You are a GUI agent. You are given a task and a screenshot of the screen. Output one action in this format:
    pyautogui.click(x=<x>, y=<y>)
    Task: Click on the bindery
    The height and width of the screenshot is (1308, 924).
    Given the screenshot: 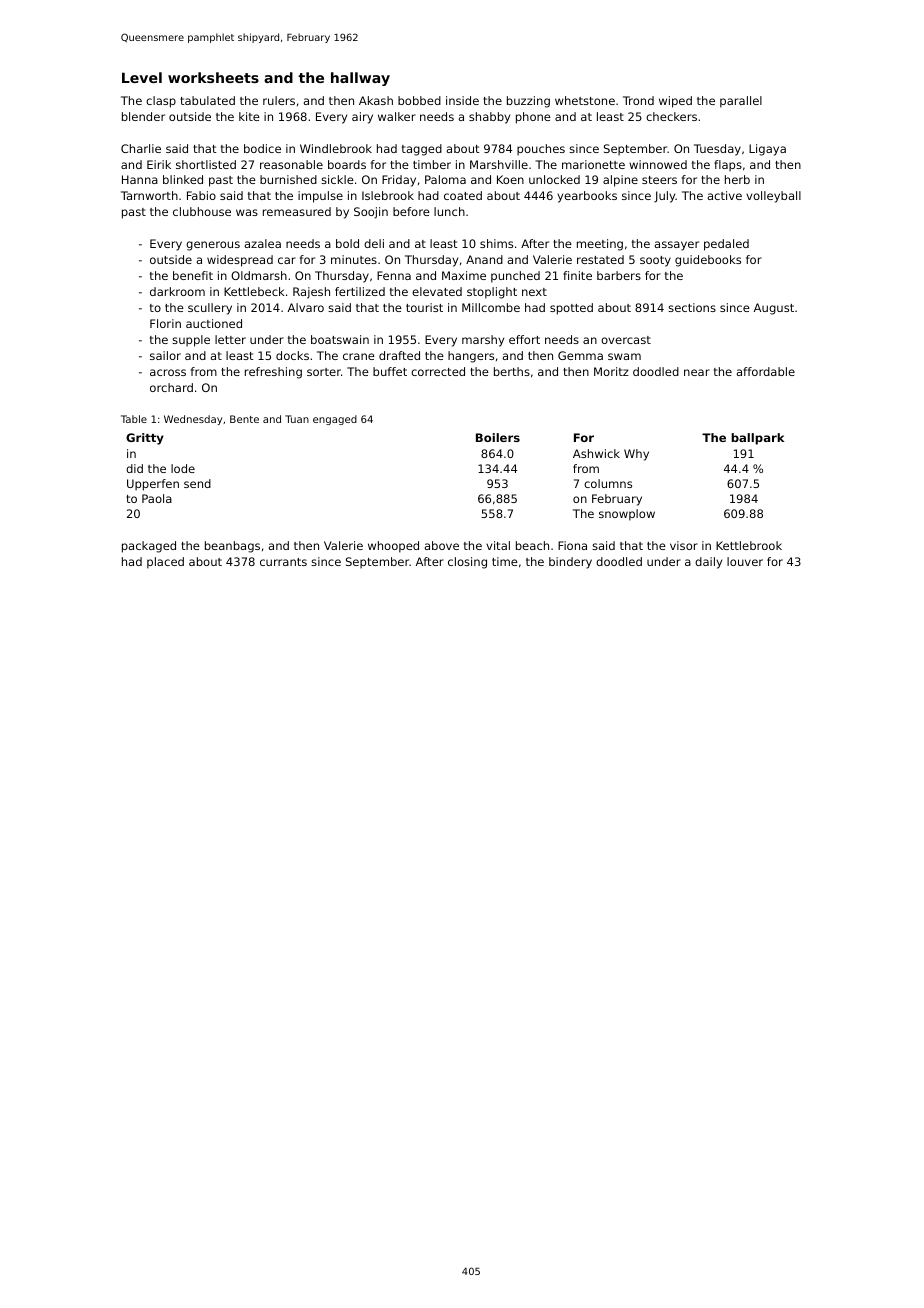 What is the action you would take?
    pyautogui.click(x=570, y=563)
